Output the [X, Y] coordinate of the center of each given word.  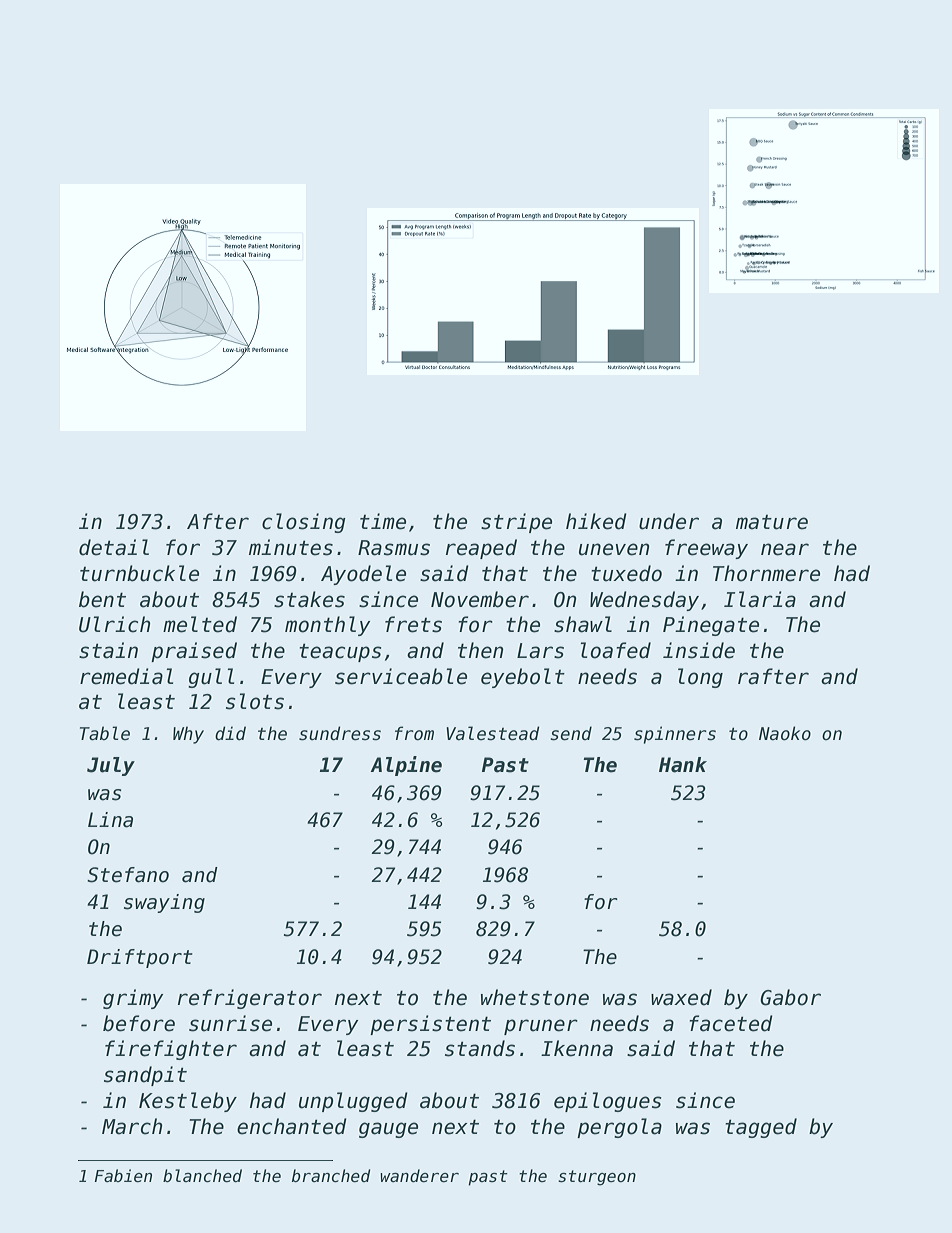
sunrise [230, 1023]
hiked [596, 521]
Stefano [128, 875]
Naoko [785, 733]
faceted [731, 1023]
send [571, 733]
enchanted [292, 1126]
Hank [683, 765]
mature [772, 522]
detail [114, 547]
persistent [430, 1025]
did [230, 733]
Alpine [406, 766]
